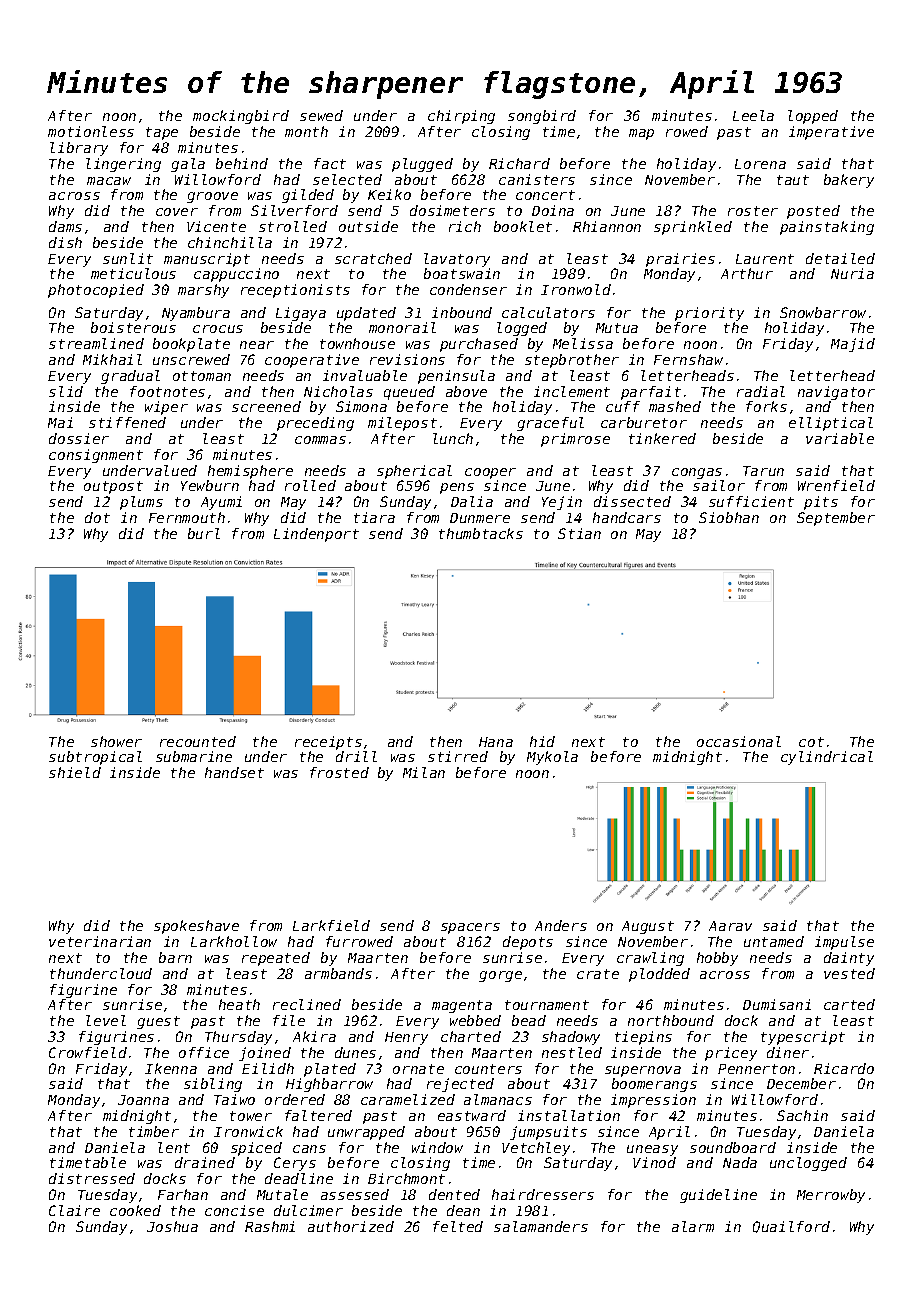 Image resolution: width=924 pixels, height=1308 pixels. I want to click on tiara, so click(374, 517).
